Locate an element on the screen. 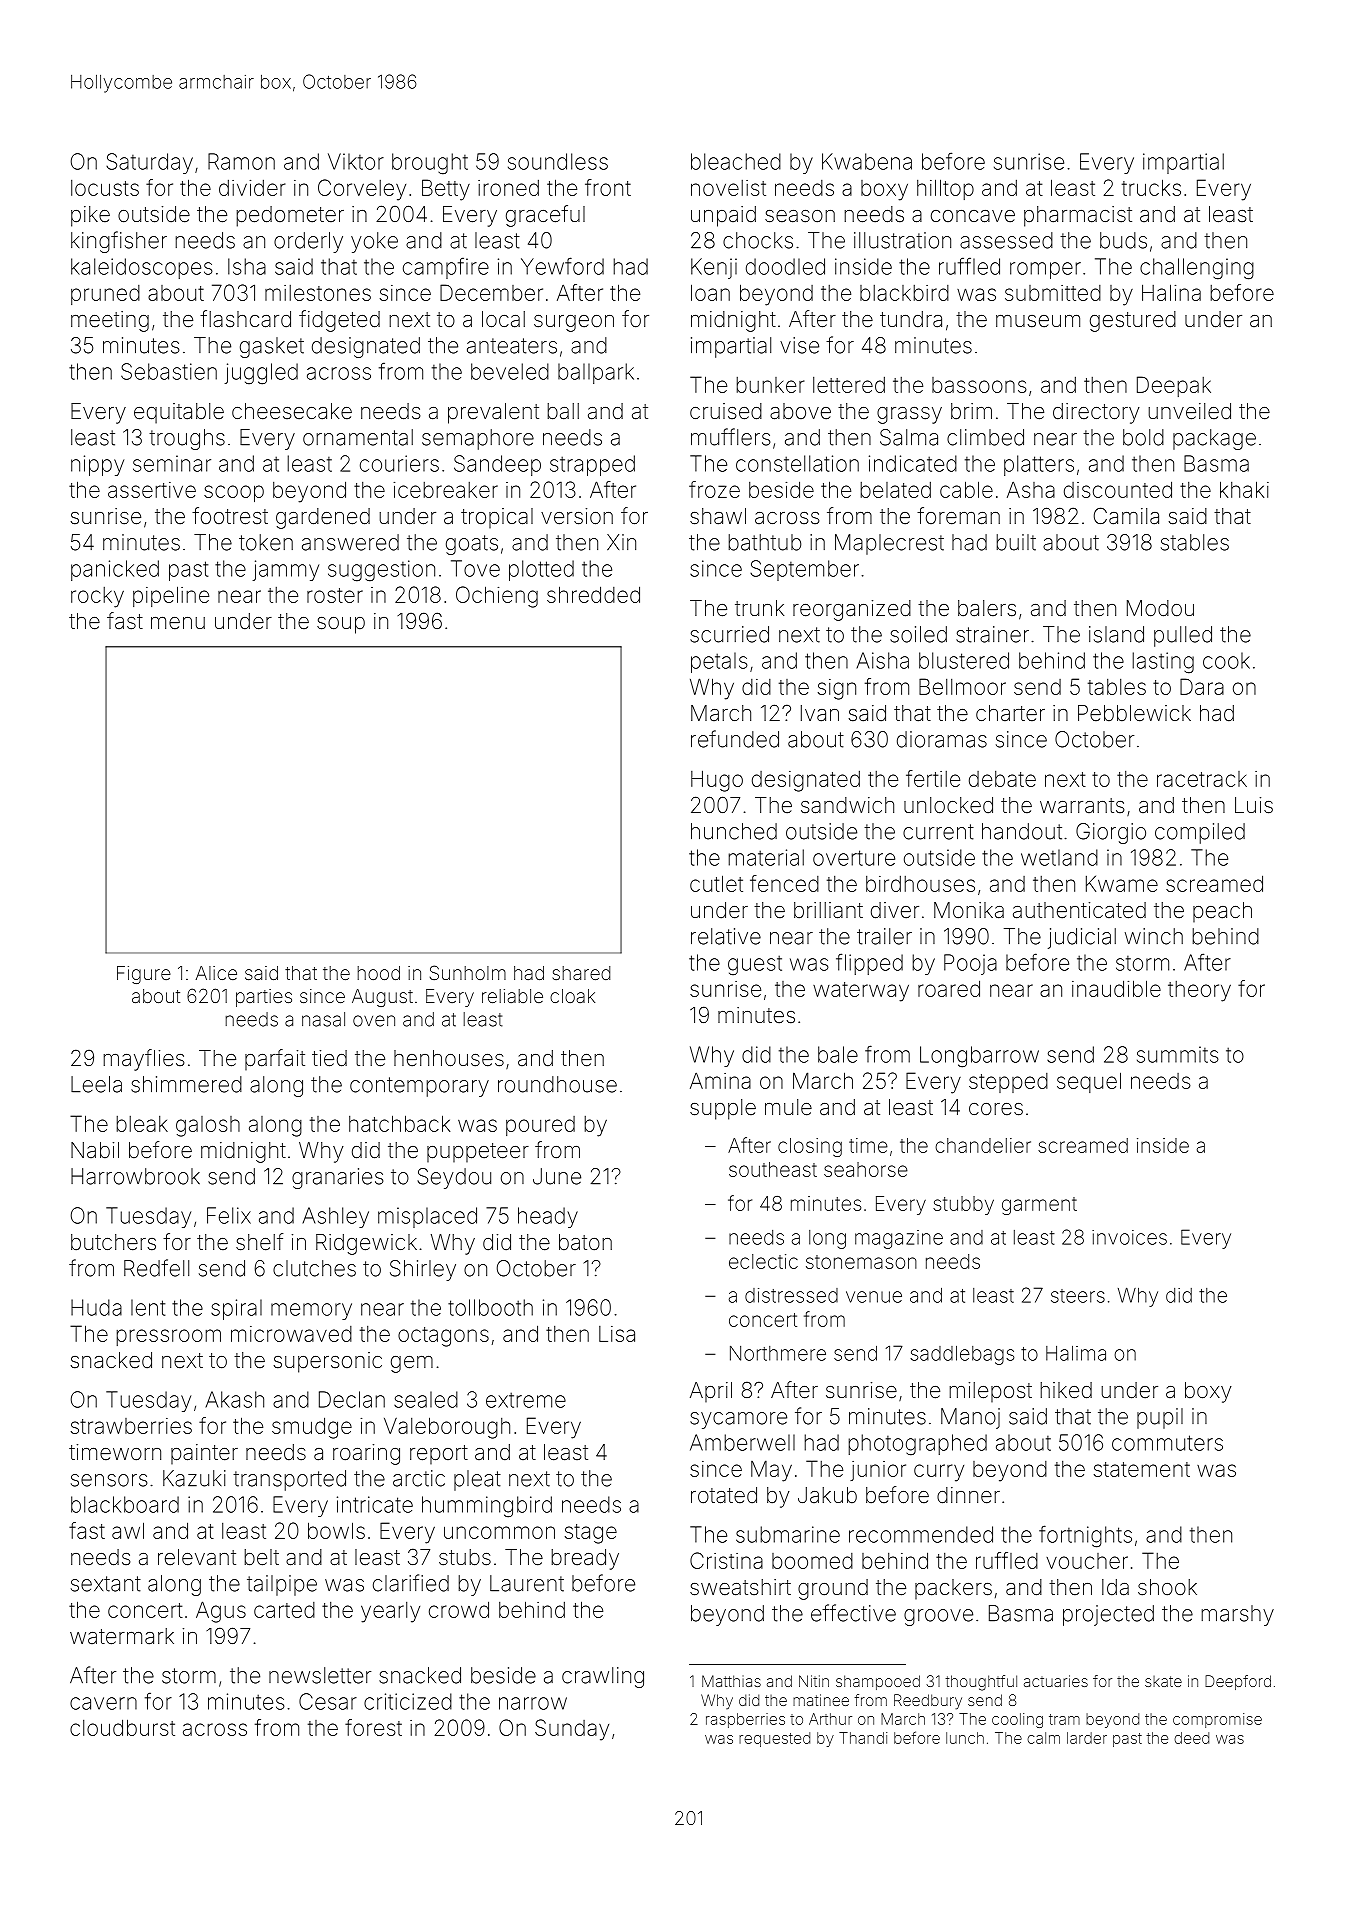 The width and height of the screenshot is (1347, 1906). Saturday is located at coordinates (149, 163).
